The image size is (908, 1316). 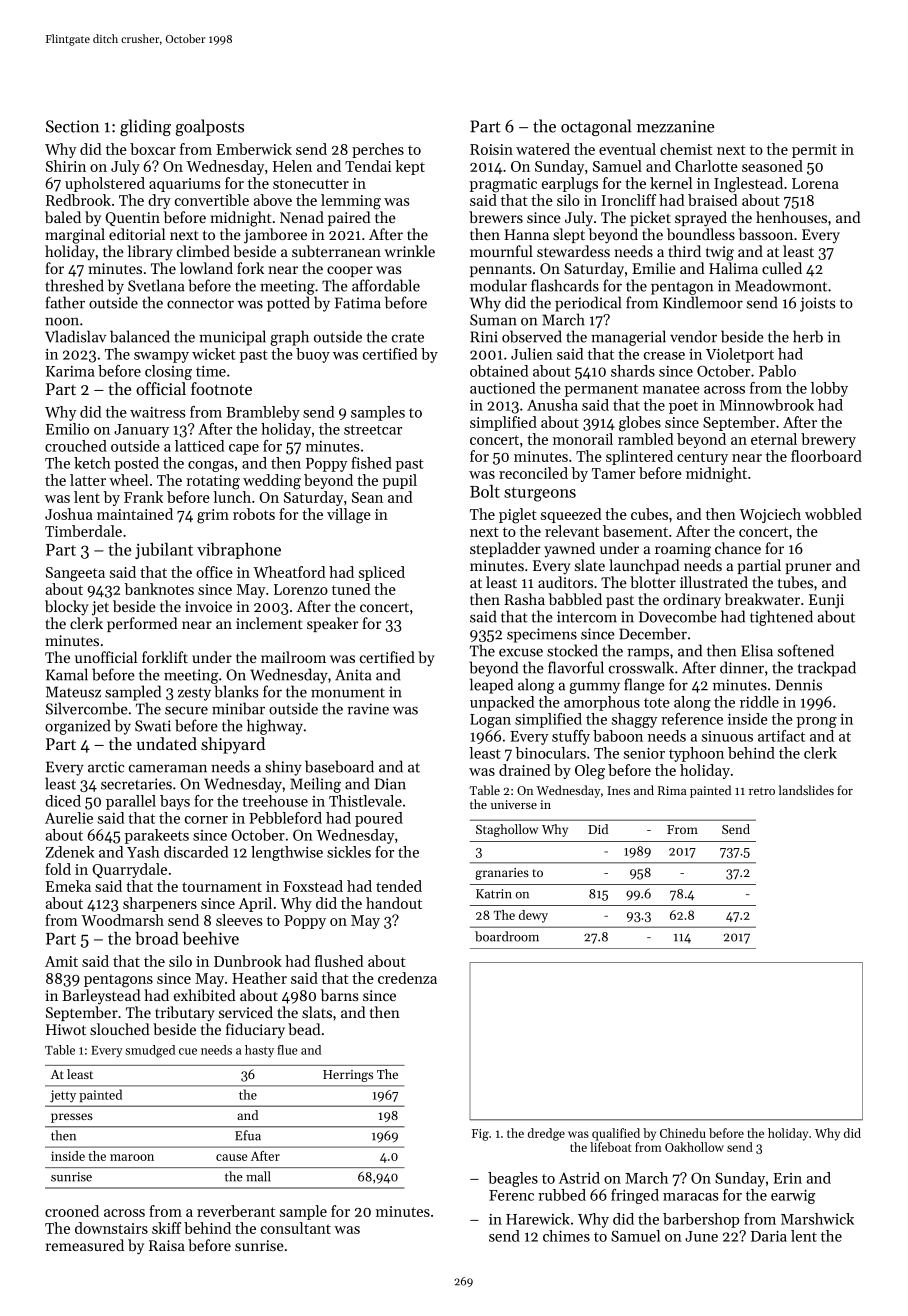 I want to click on bead, so click(x=304, y=1029).
